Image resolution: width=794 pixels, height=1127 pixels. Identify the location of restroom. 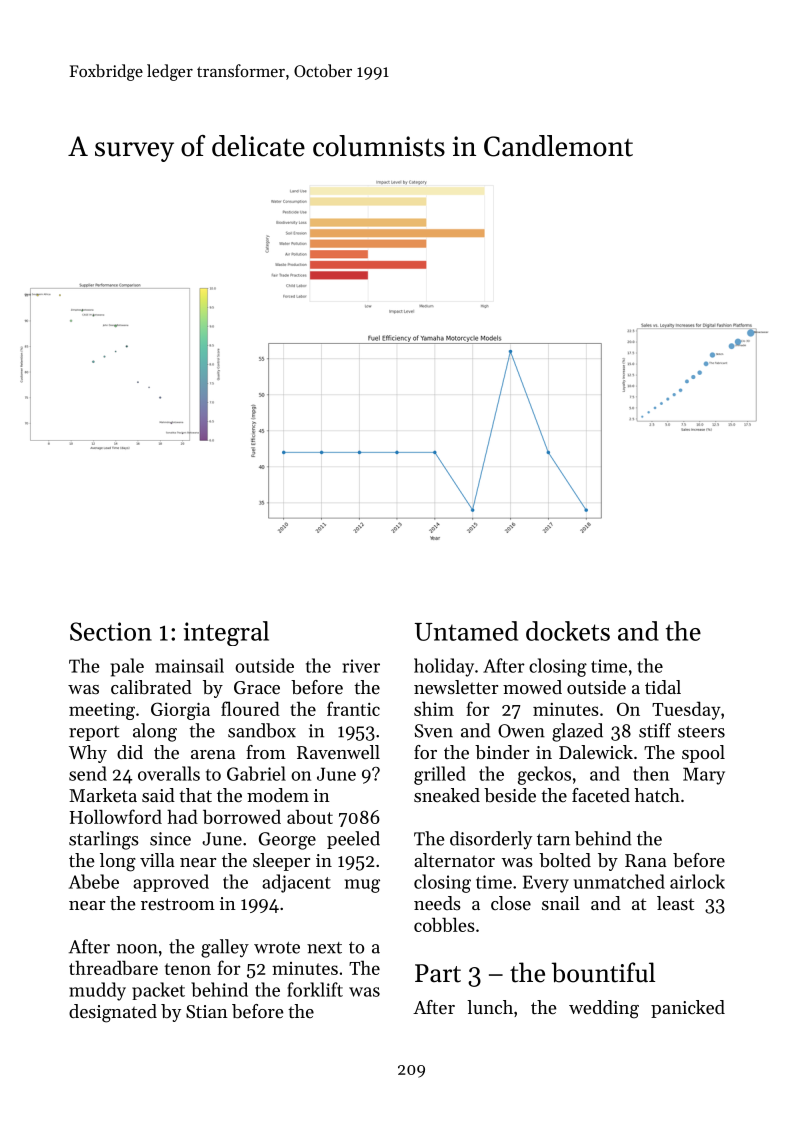
(178, 904).
